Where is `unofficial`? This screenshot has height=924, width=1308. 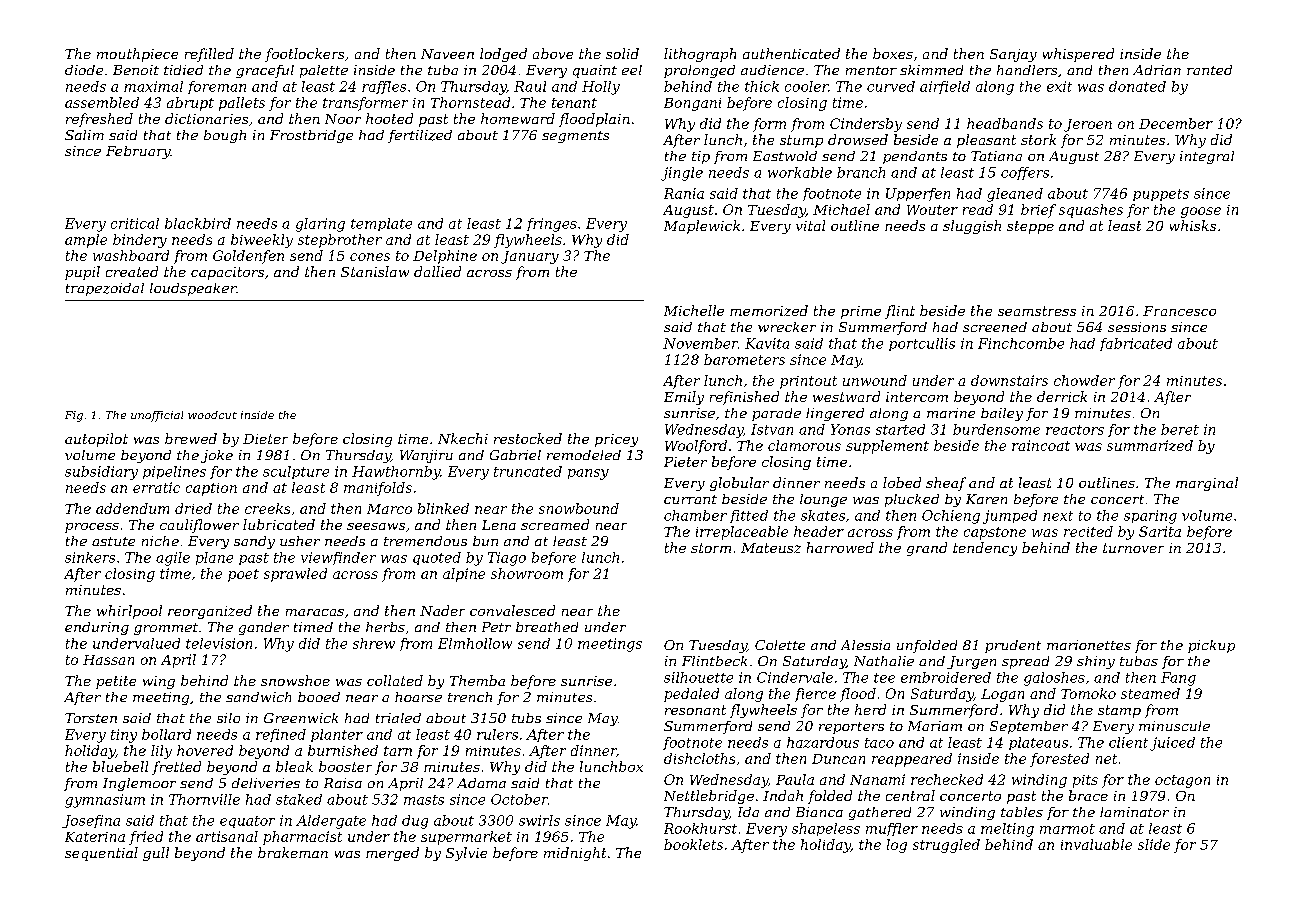
unofficial is located at coordinates (157, 416).
